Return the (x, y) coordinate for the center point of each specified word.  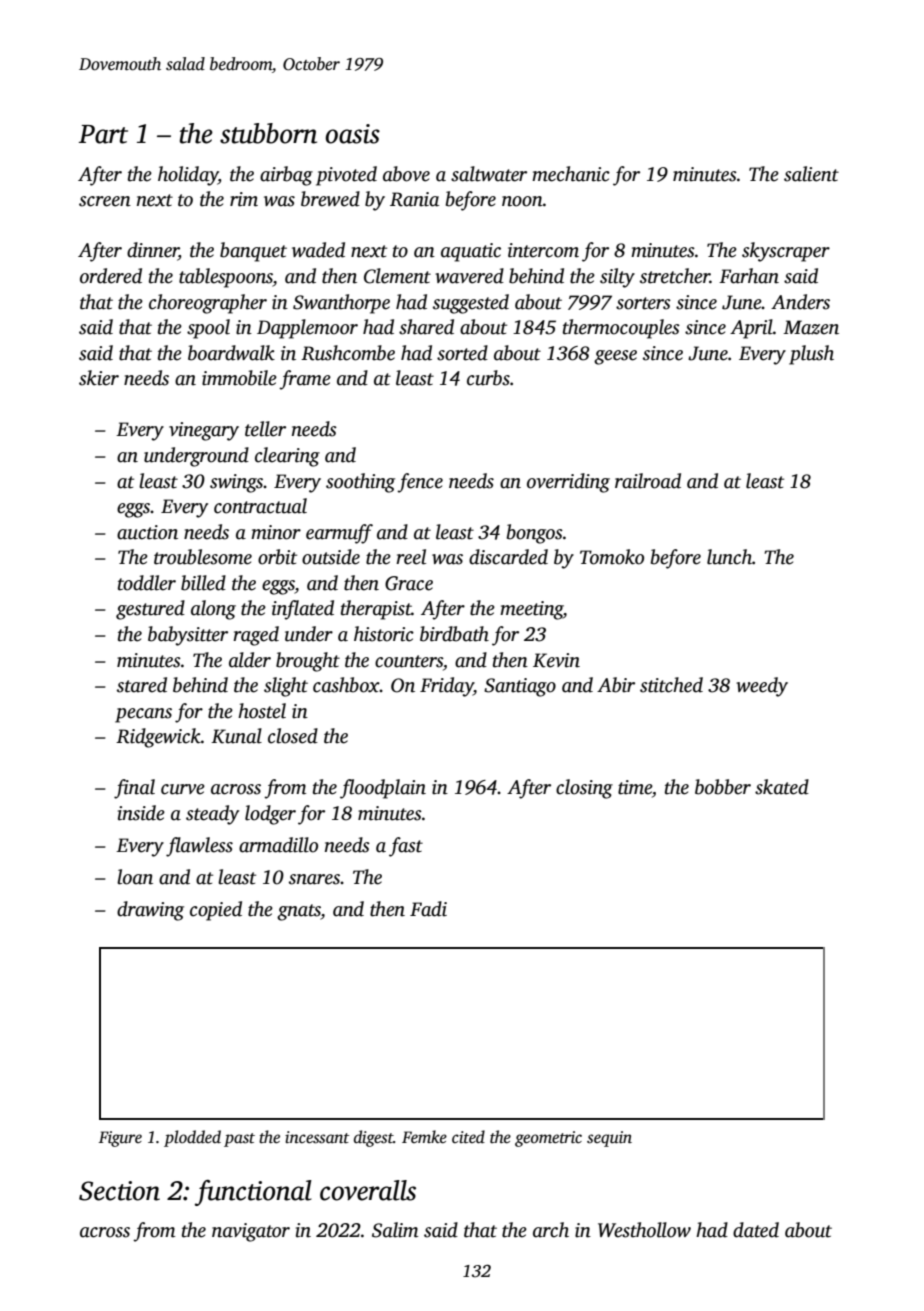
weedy (762, 687)
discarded (508, 557)
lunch (729, 557)
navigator (251, 1232)
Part (103, 134)
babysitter (188, 636)
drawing (150, 911)
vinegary (204, 431)
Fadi (428, 909)
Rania (414, 199)
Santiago (520, 687)
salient (811, 174)
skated (782, 787)
